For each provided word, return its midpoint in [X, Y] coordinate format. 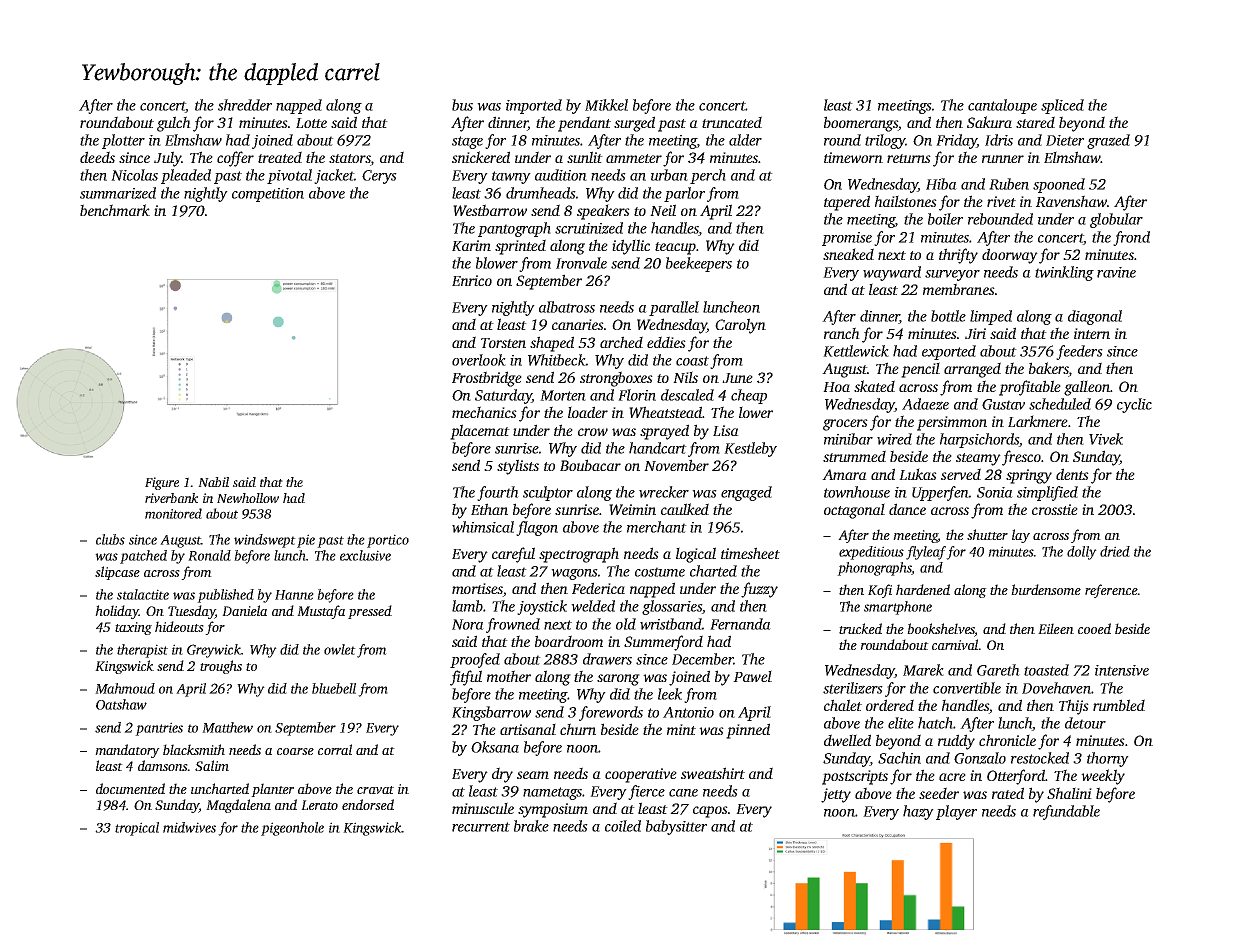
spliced [1062, 106]
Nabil [213, 482]
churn [578, 729]
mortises [477, 590]
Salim [212, 765]
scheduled [1060, 404]
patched [143, 557]
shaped [552, 344]
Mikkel [606, 105]
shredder [245, 105]
